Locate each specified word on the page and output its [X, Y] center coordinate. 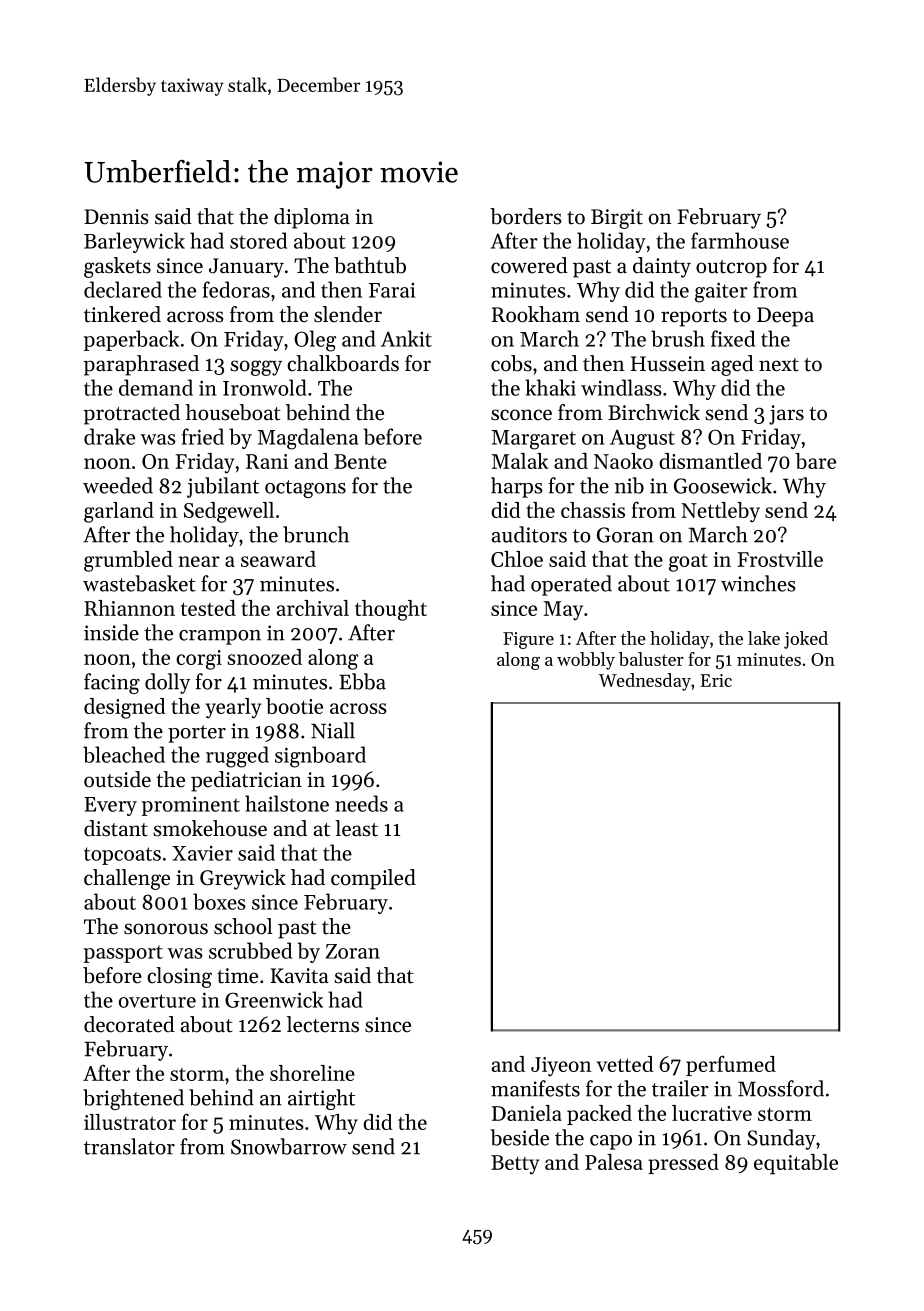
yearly [233, 708]
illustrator [130, 1122]
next [779, 365]
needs [361, 803]
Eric [716, 680]
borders [526, 216]
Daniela [527, 1113]
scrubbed [250, 950]
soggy [256, 368]
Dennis [116, 217]
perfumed [731, 1065]
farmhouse [740, 240]
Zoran [353, 951]
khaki [550, 387]
